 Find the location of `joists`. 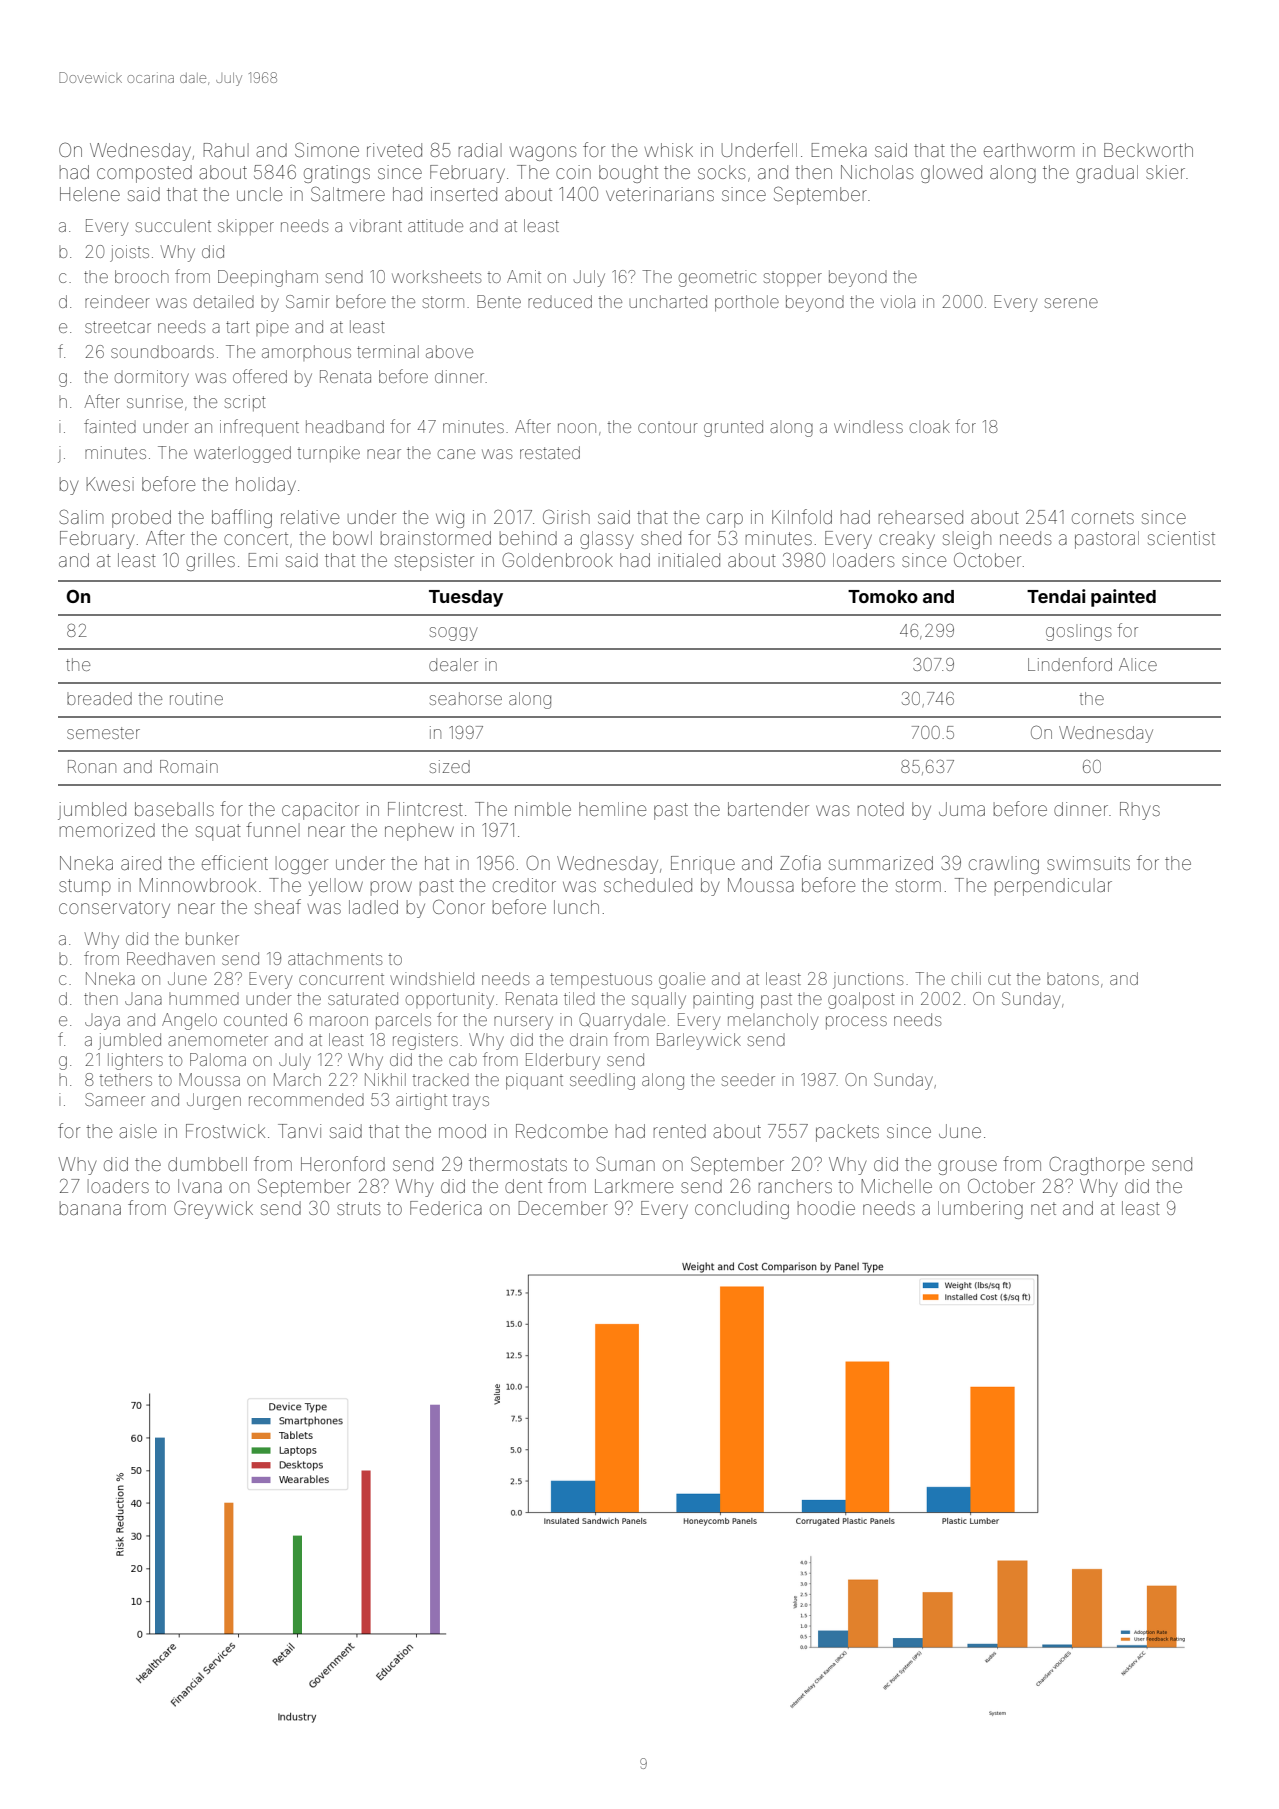

joists is located at coordinates (129, 253).
